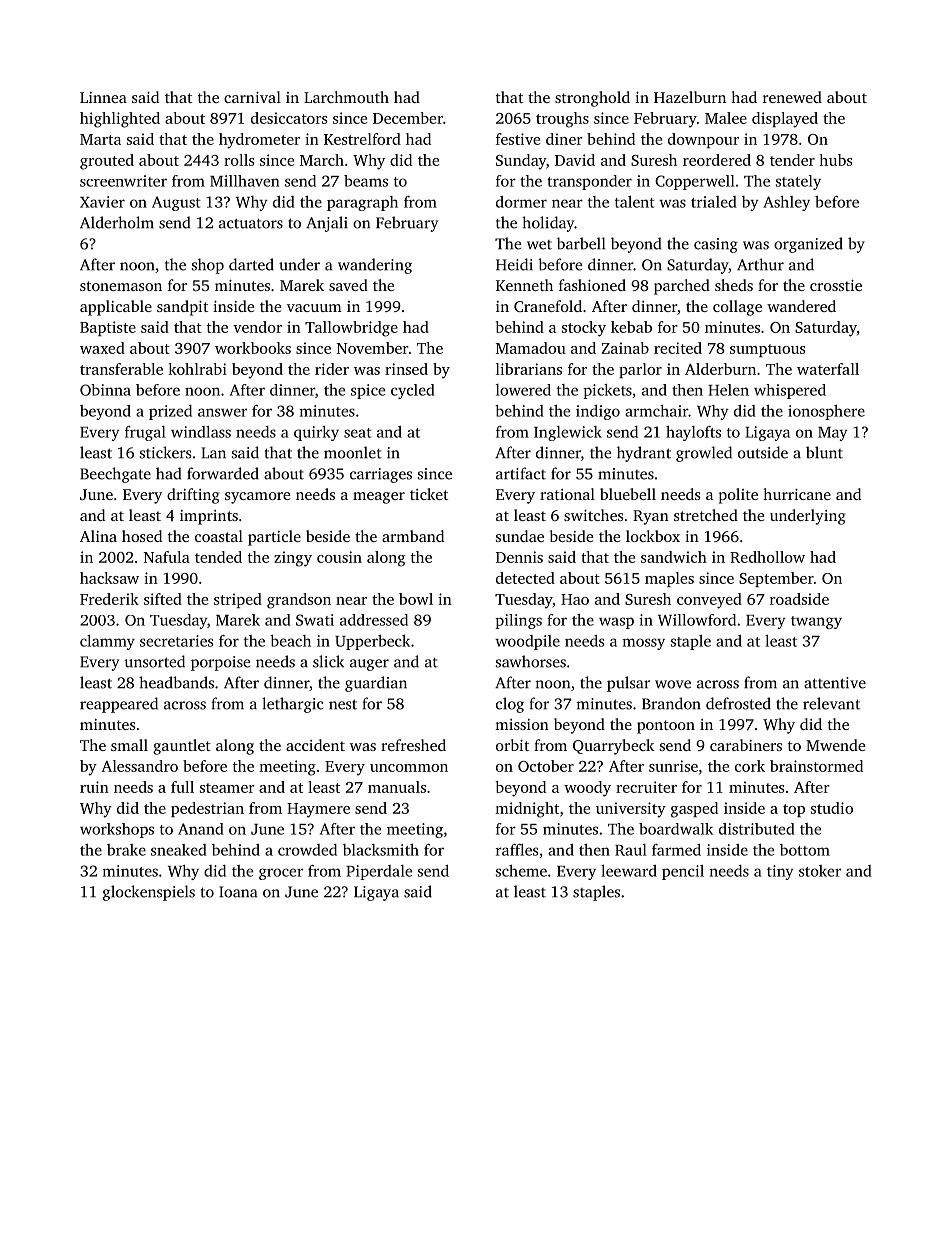  I want to click on stronghold, so click(592, 99).
